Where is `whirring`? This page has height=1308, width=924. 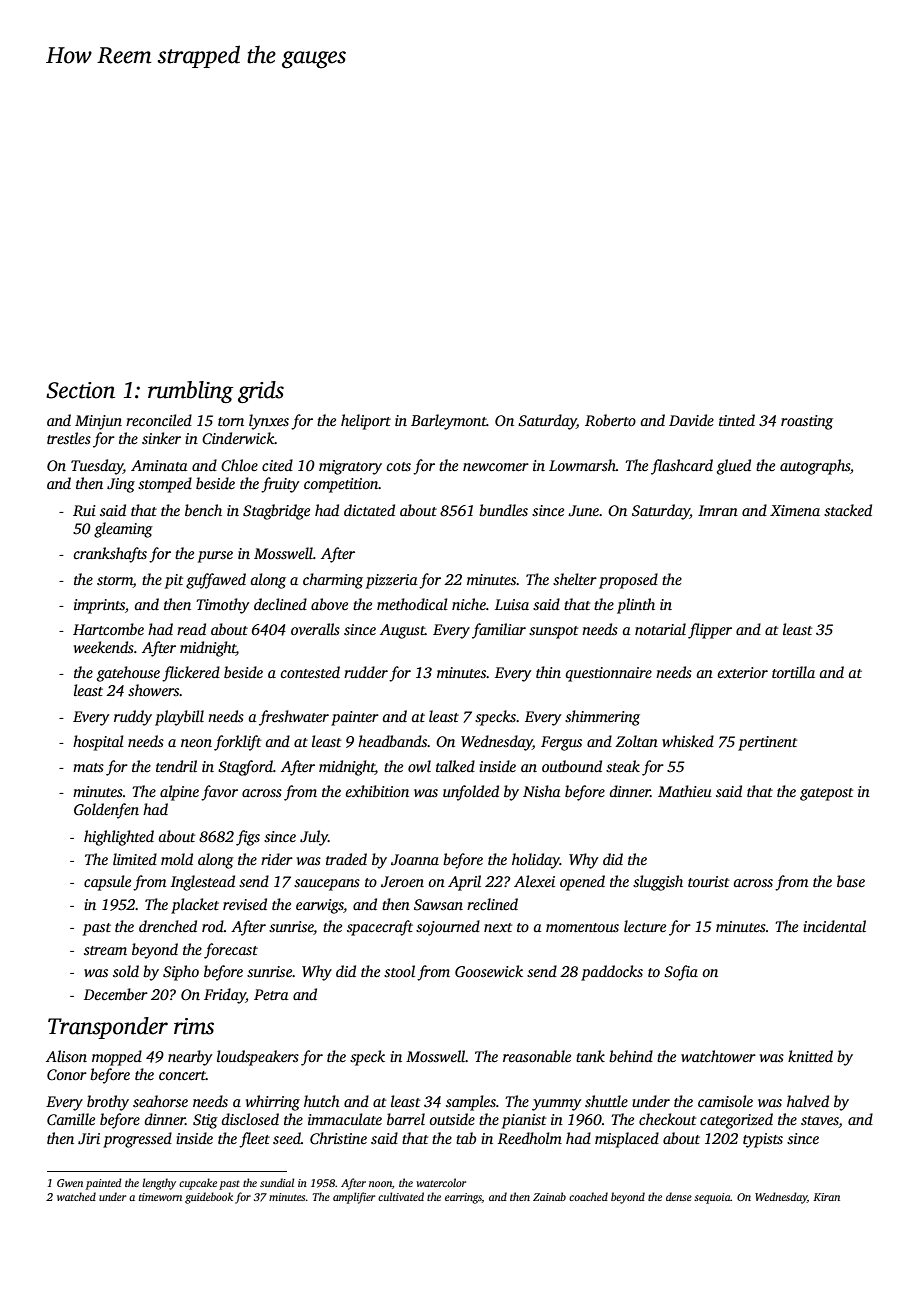
whirring is located at coordinates (273, 1103).
